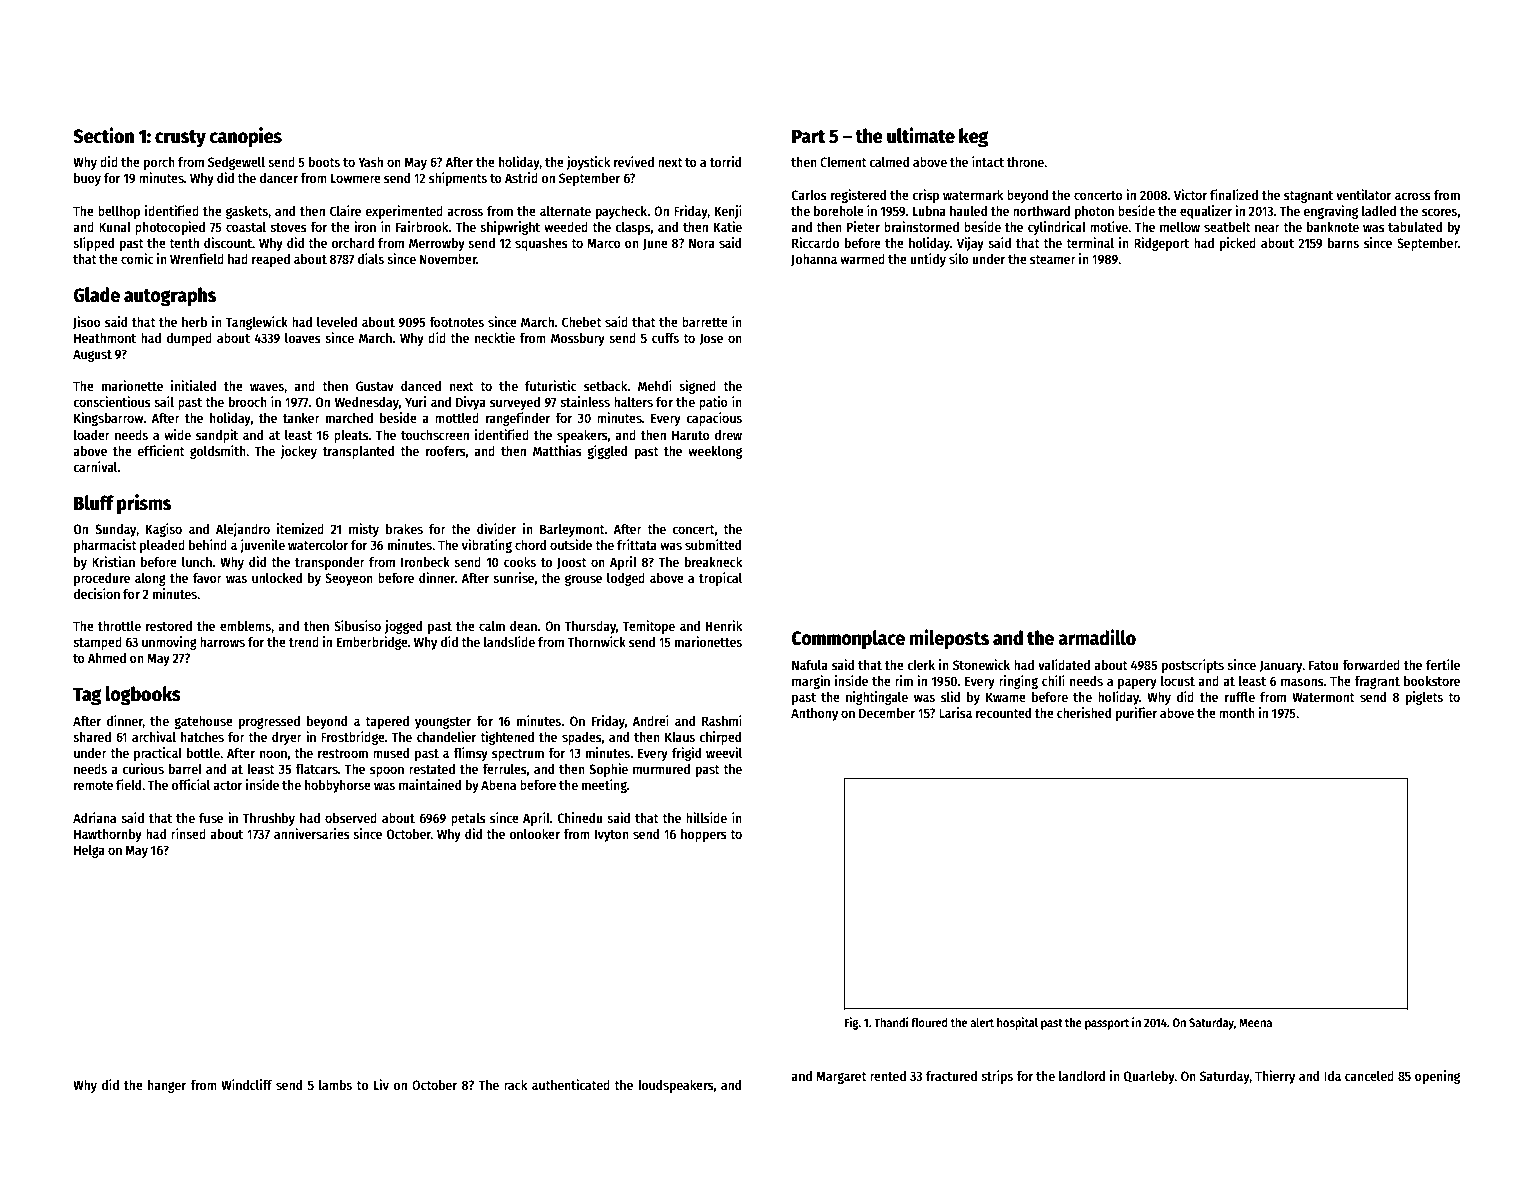  Describe the element at coordinates (949, 639) in the screenshot. I see `mileposts` at that location.
